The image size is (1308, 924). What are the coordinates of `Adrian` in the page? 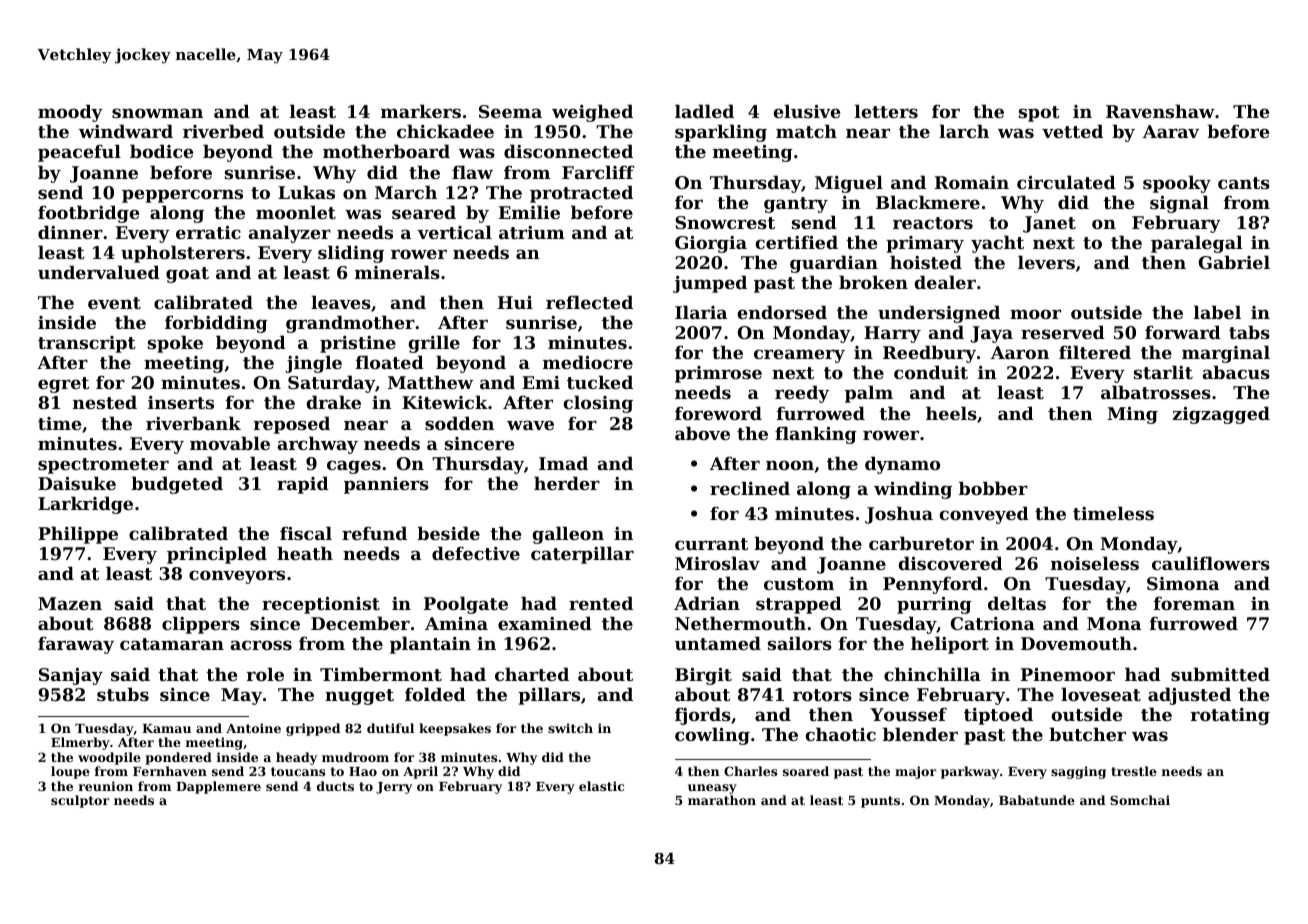 It's located at (707, 603).
